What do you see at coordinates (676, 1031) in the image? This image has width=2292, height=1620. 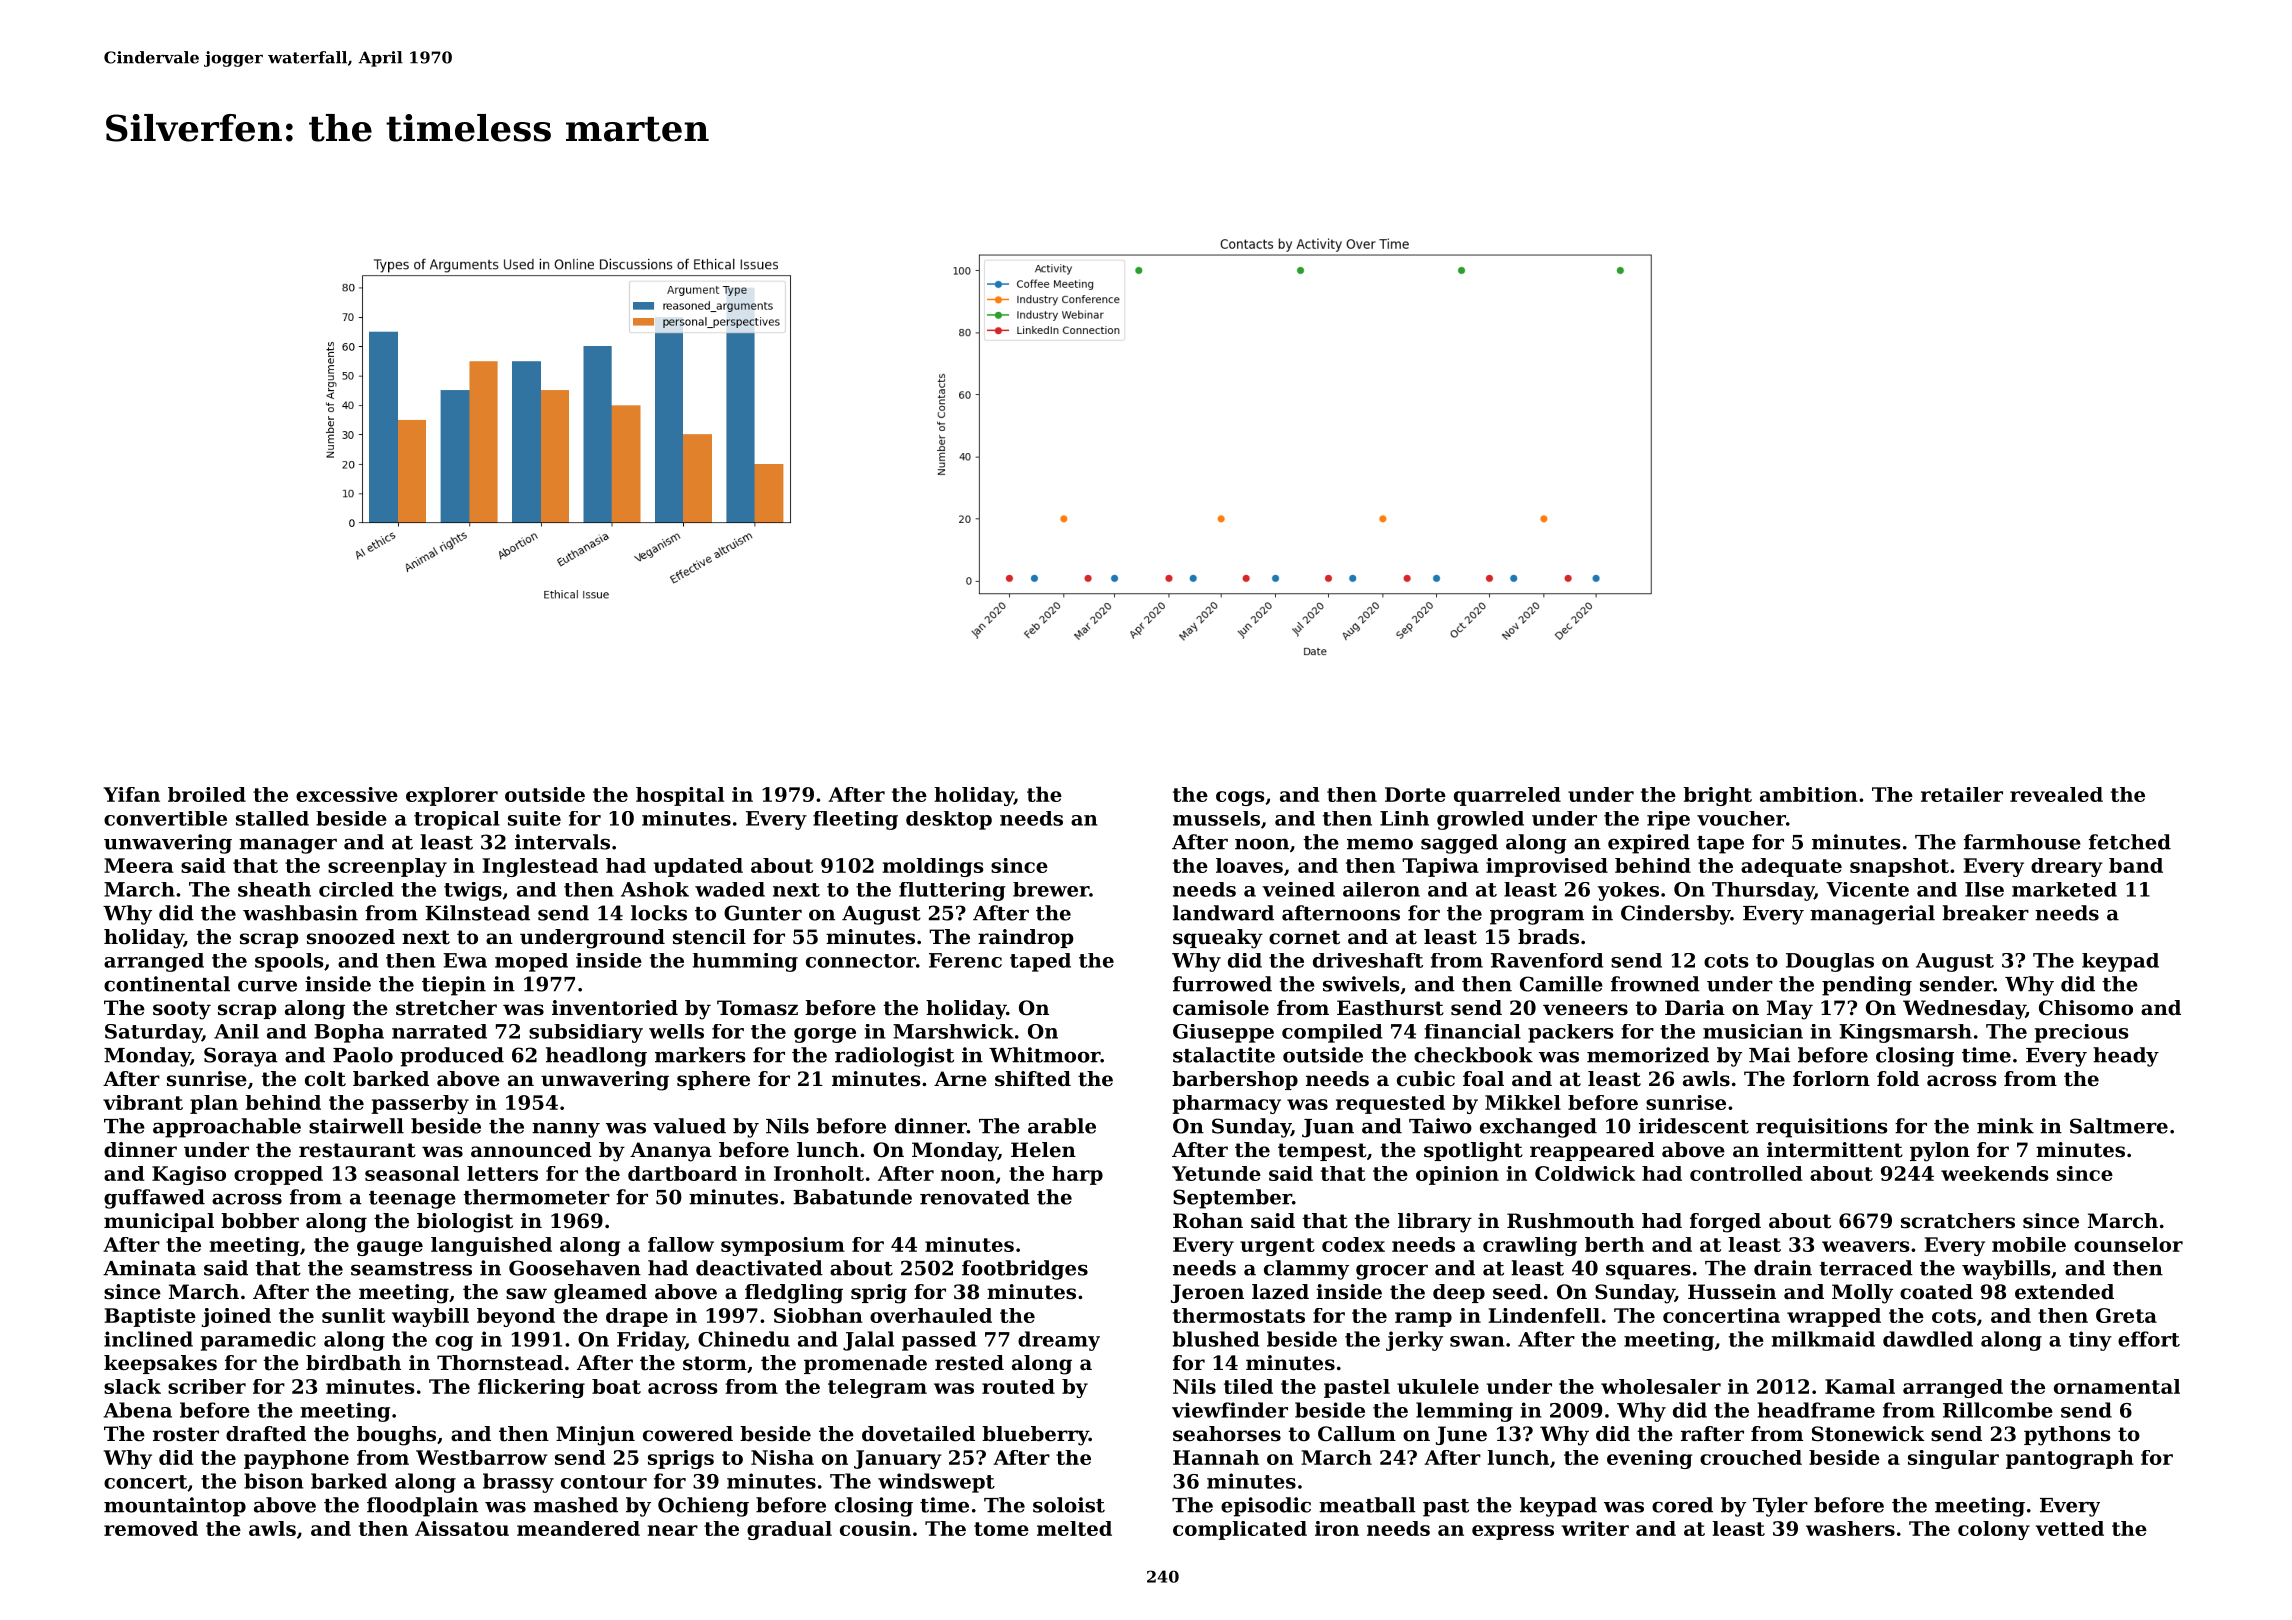 I see `wells` at bounding box center [676, 1031].
